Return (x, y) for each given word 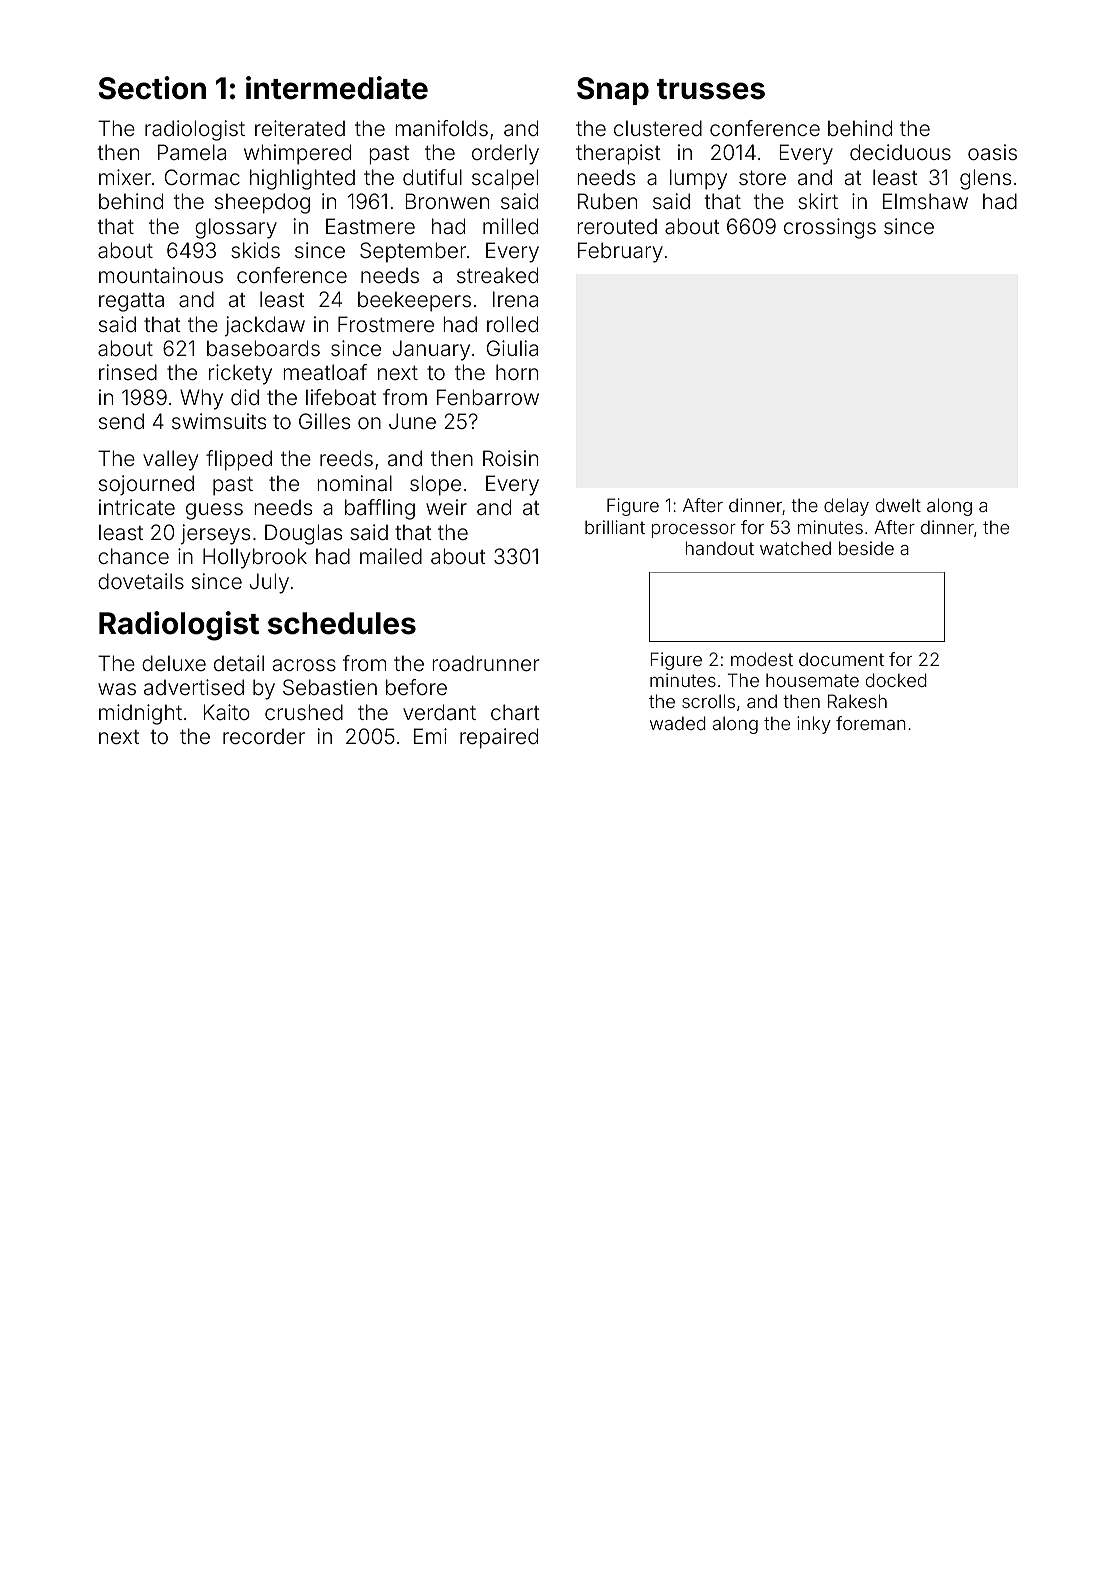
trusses (711, 89)
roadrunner (485, 663)
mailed (391, 556)
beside (866, 548)
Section (152, 88)
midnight (140, 714)
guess (214, 511)
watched (795, 548)
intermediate (337, 88)
